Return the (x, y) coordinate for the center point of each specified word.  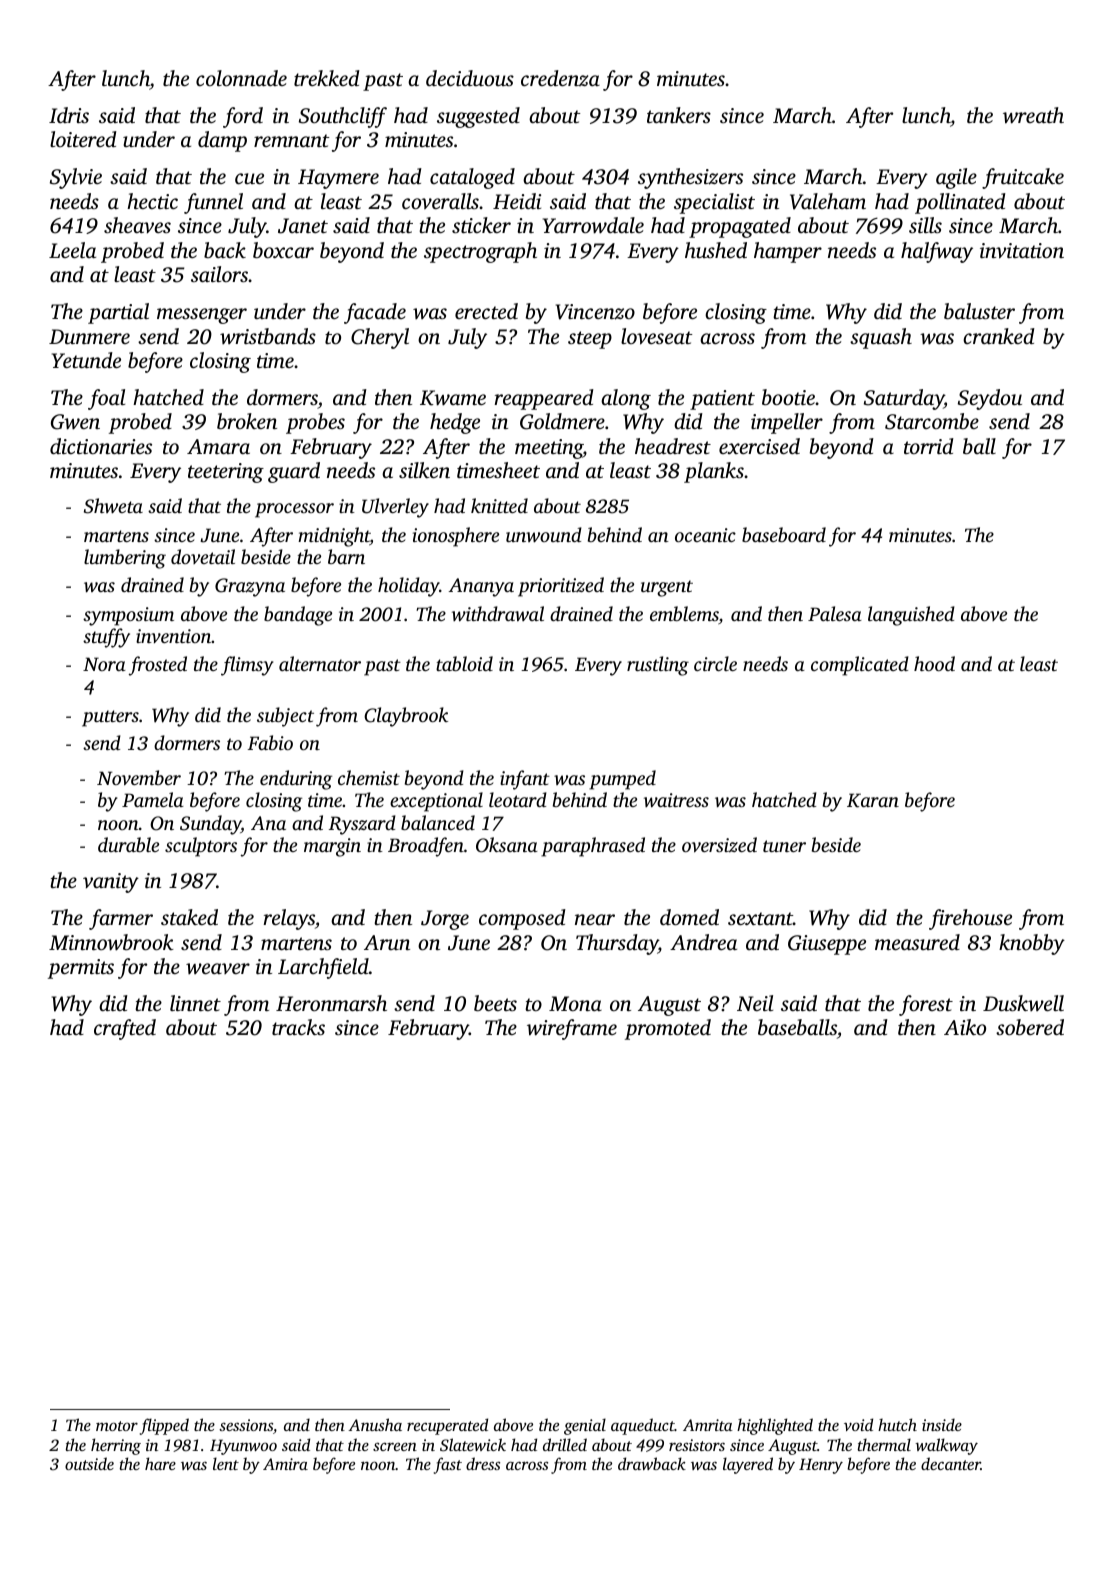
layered (748, 1465)
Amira (285, 1464)
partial (118, 313)
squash (881, 338)
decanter (951, 1463)
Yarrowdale (593, 225)
